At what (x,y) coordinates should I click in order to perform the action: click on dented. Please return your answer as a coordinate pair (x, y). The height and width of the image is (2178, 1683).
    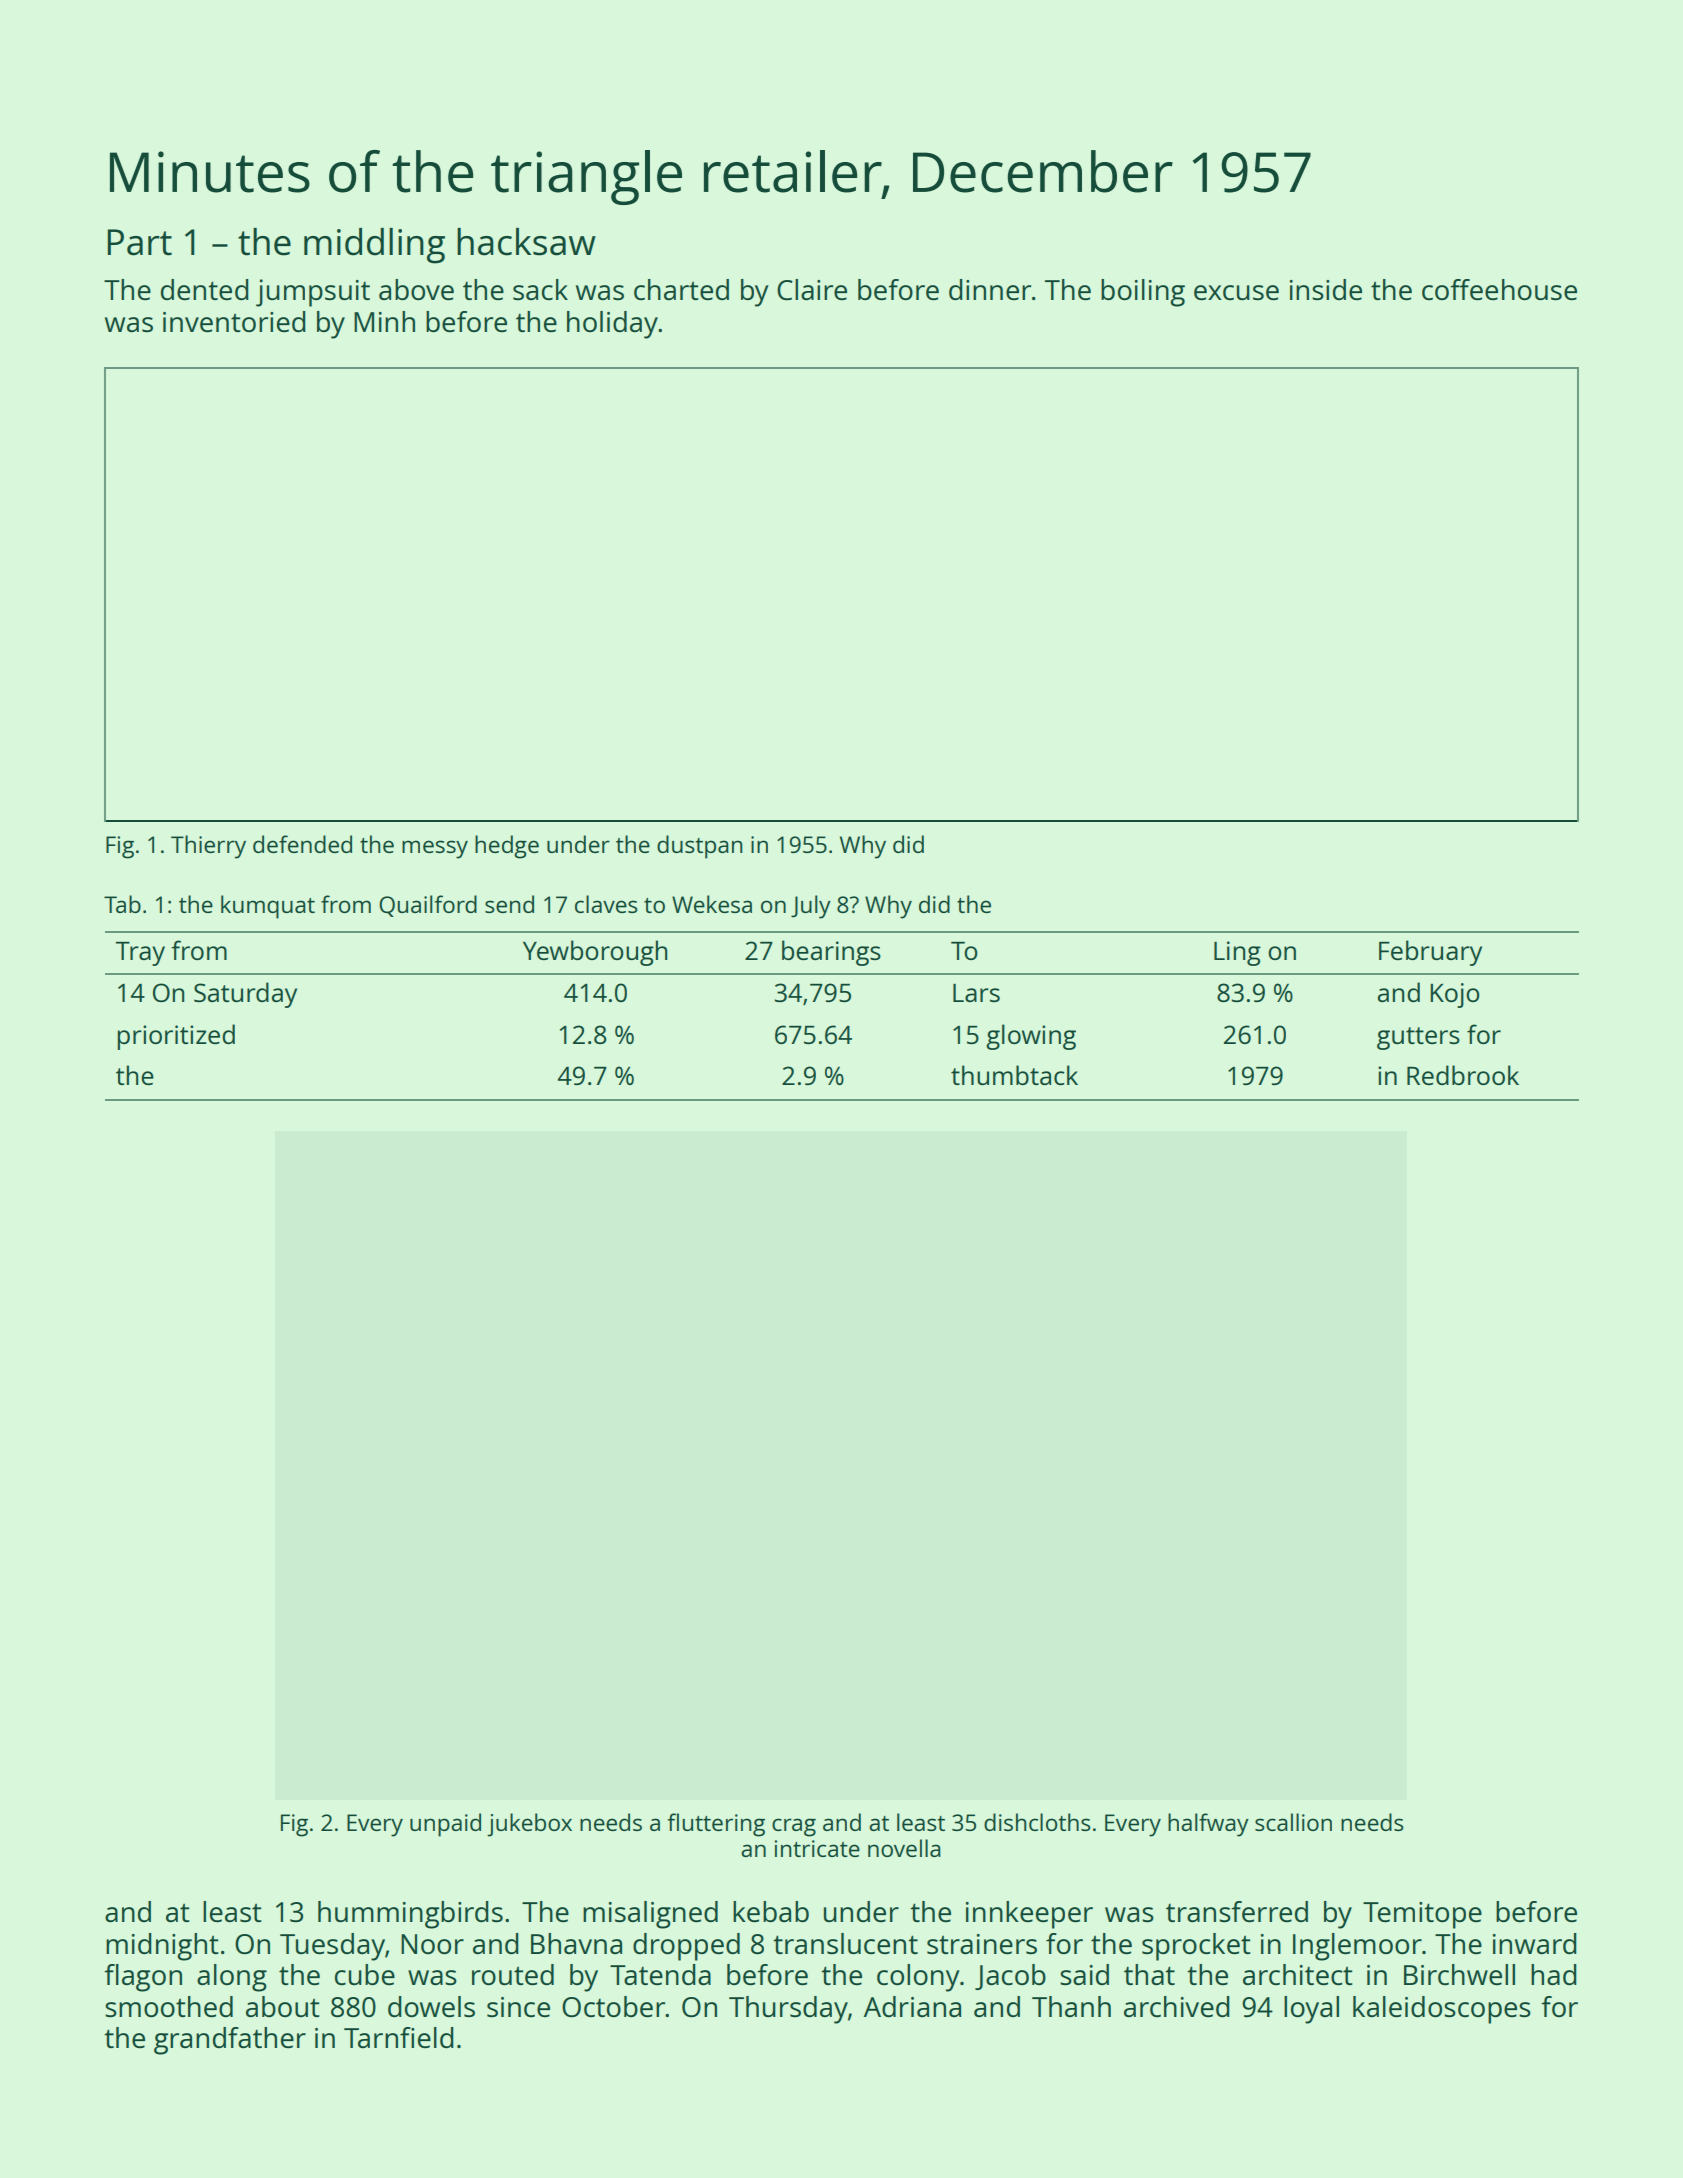
    Looking at the image, I should click on (205, 289).
